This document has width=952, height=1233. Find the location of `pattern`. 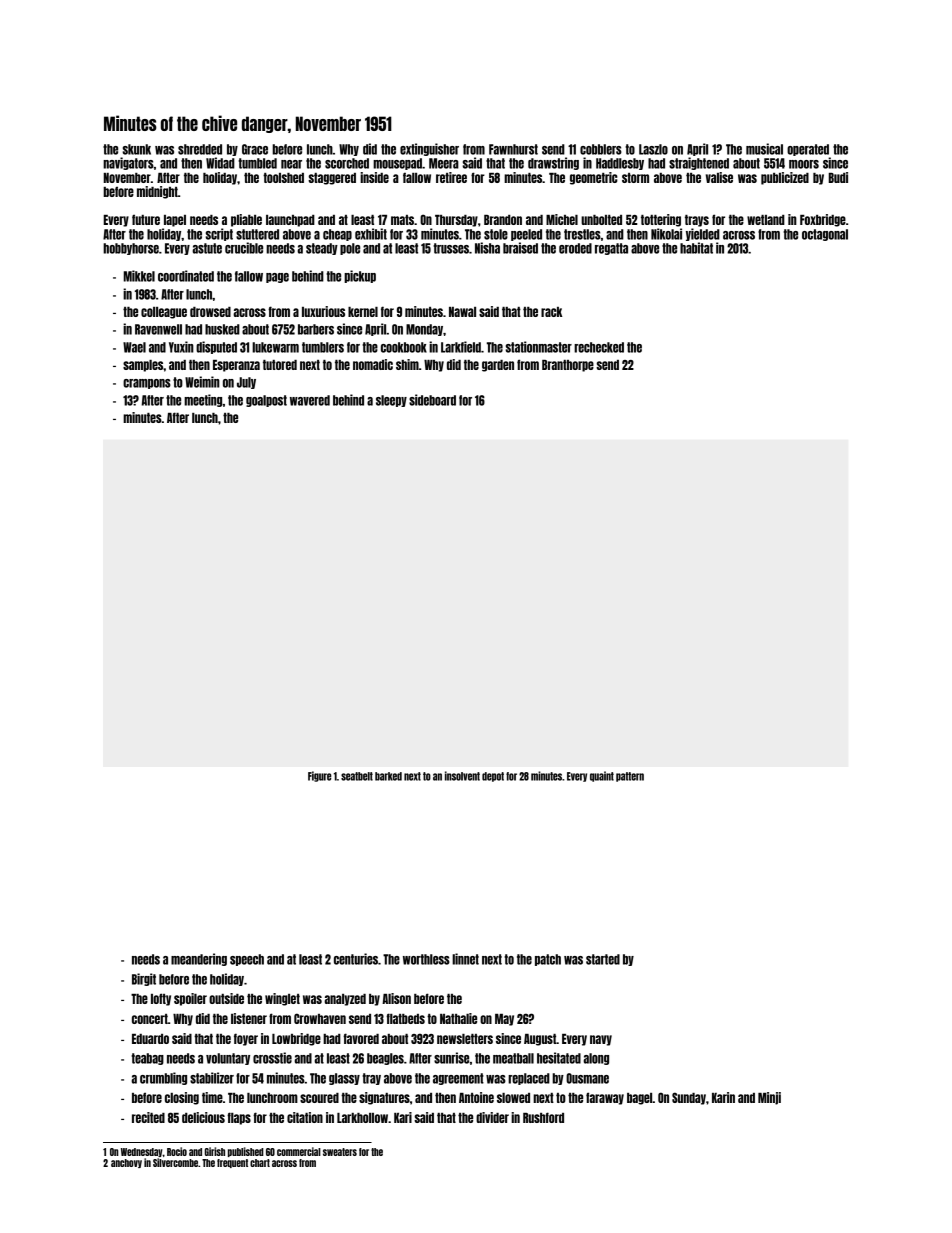

pattern is located at coordinates (630, 777).
